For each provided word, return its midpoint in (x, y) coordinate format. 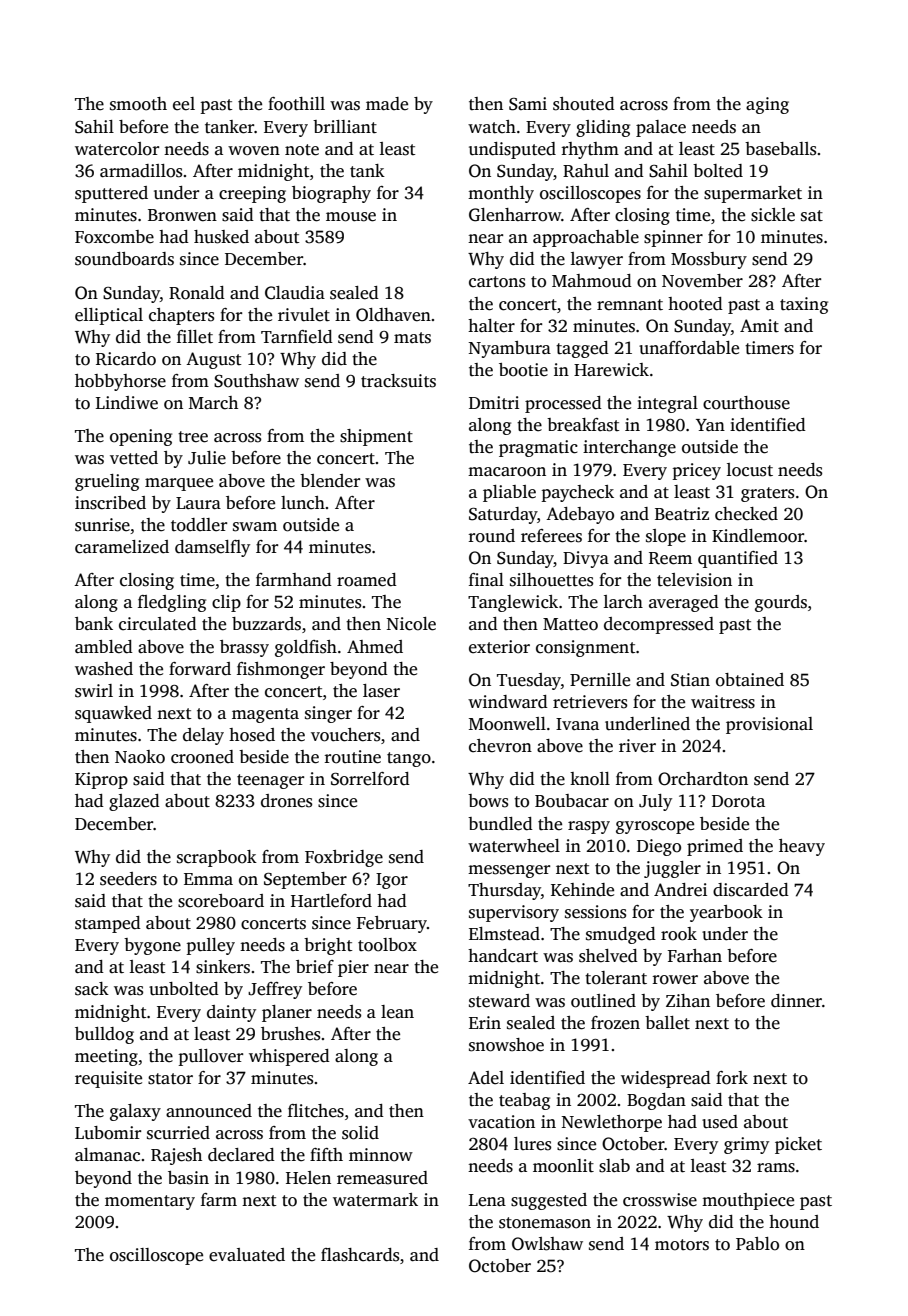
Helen (308, 1178)
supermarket (753, 194)
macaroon (507, 472)
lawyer (597, 260)
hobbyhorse (120, 382)
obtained (750, 680)
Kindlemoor (758, 536)
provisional (769, 725)
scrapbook (217, 858)
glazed (134, 802)
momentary (150, 1202)
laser (381, 691)
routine (353, 757)
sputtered (111, 194)
